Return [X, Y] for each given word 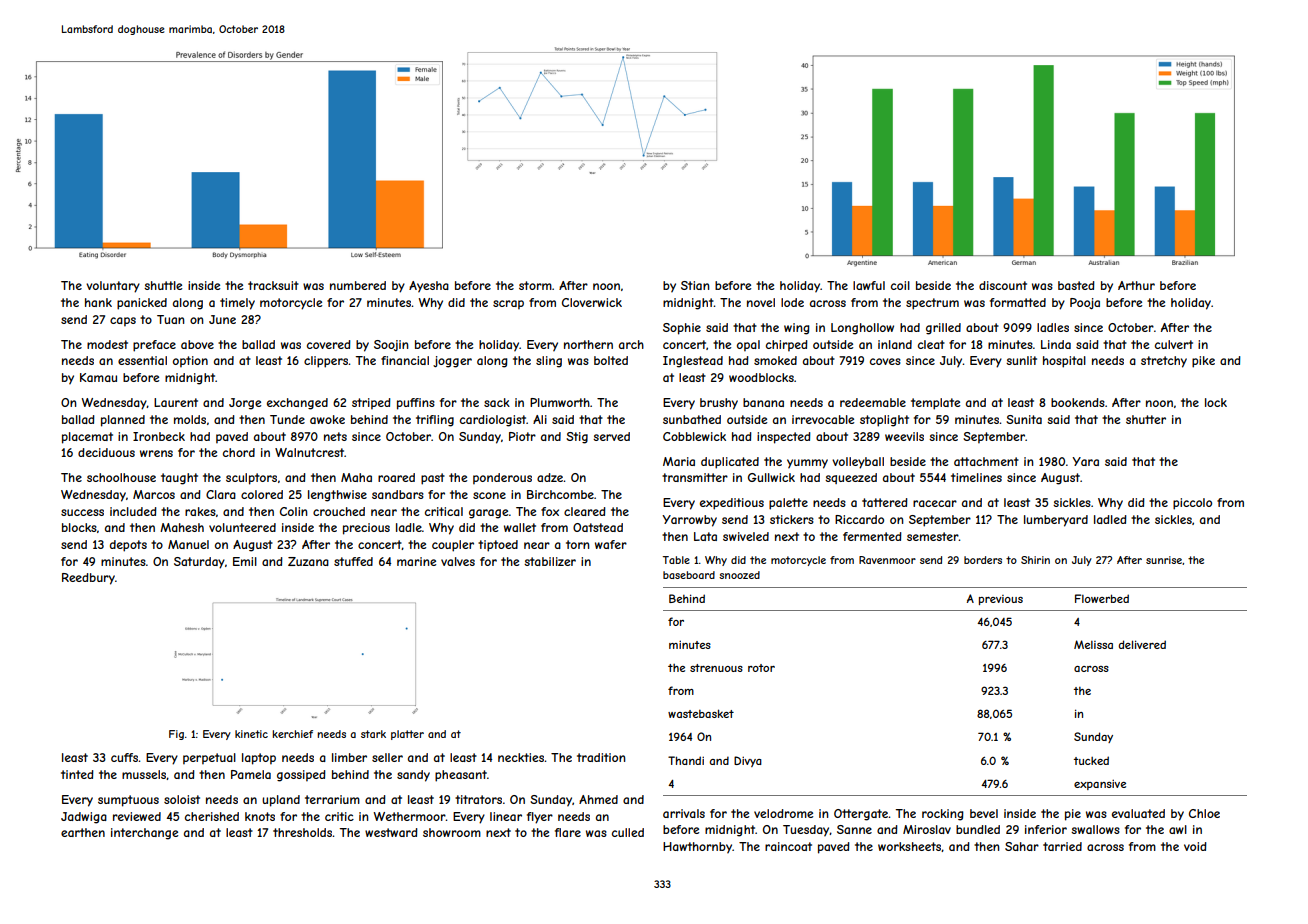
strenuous [716, 668]
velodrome [783, 813]
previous [1001, 600]
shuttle [163, 285]
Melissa [1093, 644]
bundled [978, 829]
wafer [611, 544]
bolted [611, 360]
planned [123, 421]
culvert [1174, 344]
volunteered [242, 527]
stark [373, 734]
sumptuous [128, 801]
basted [1076, 285]
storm [535, 285]
